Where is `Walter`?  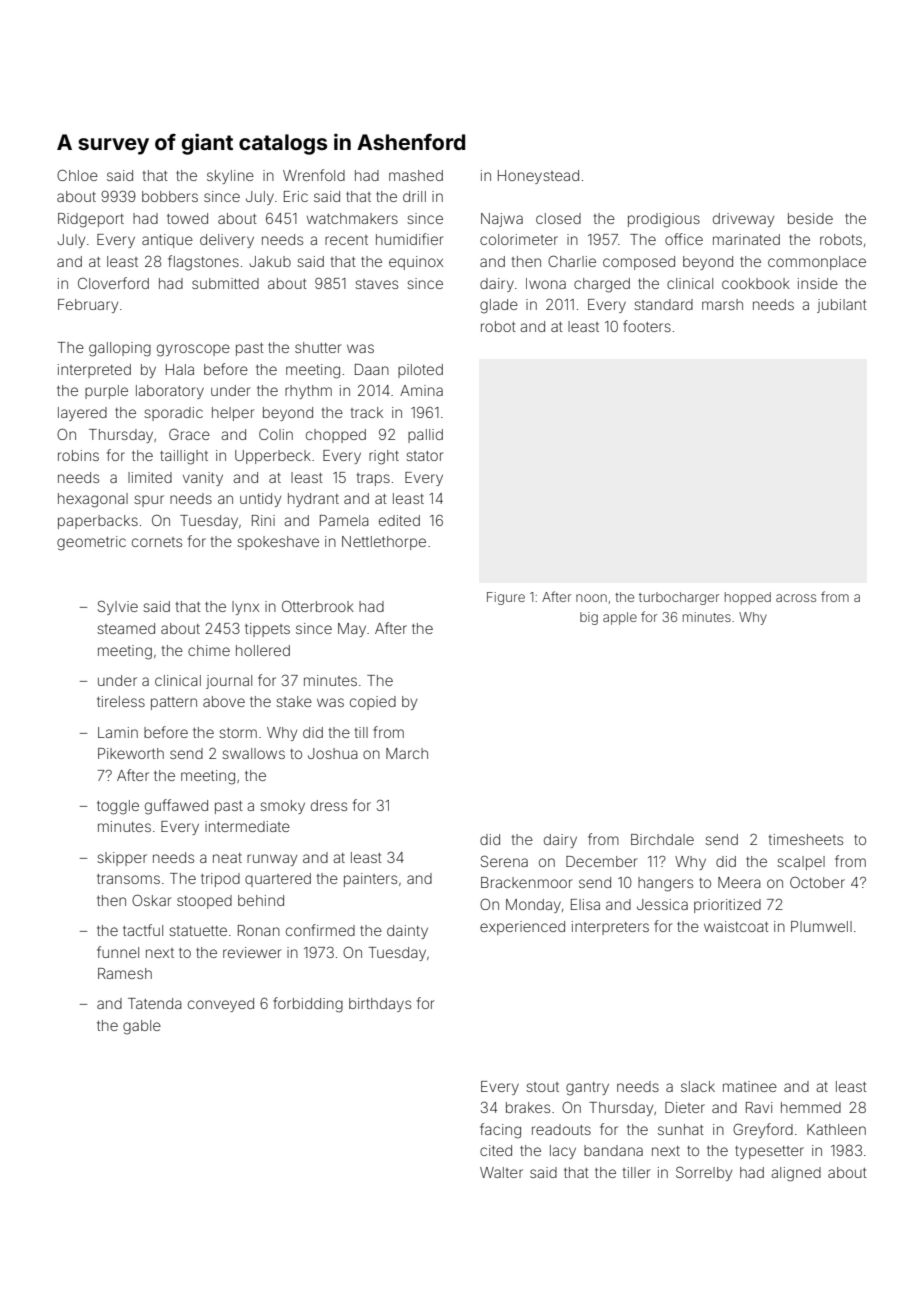
Walter is located at coordinates (501, 1172).
